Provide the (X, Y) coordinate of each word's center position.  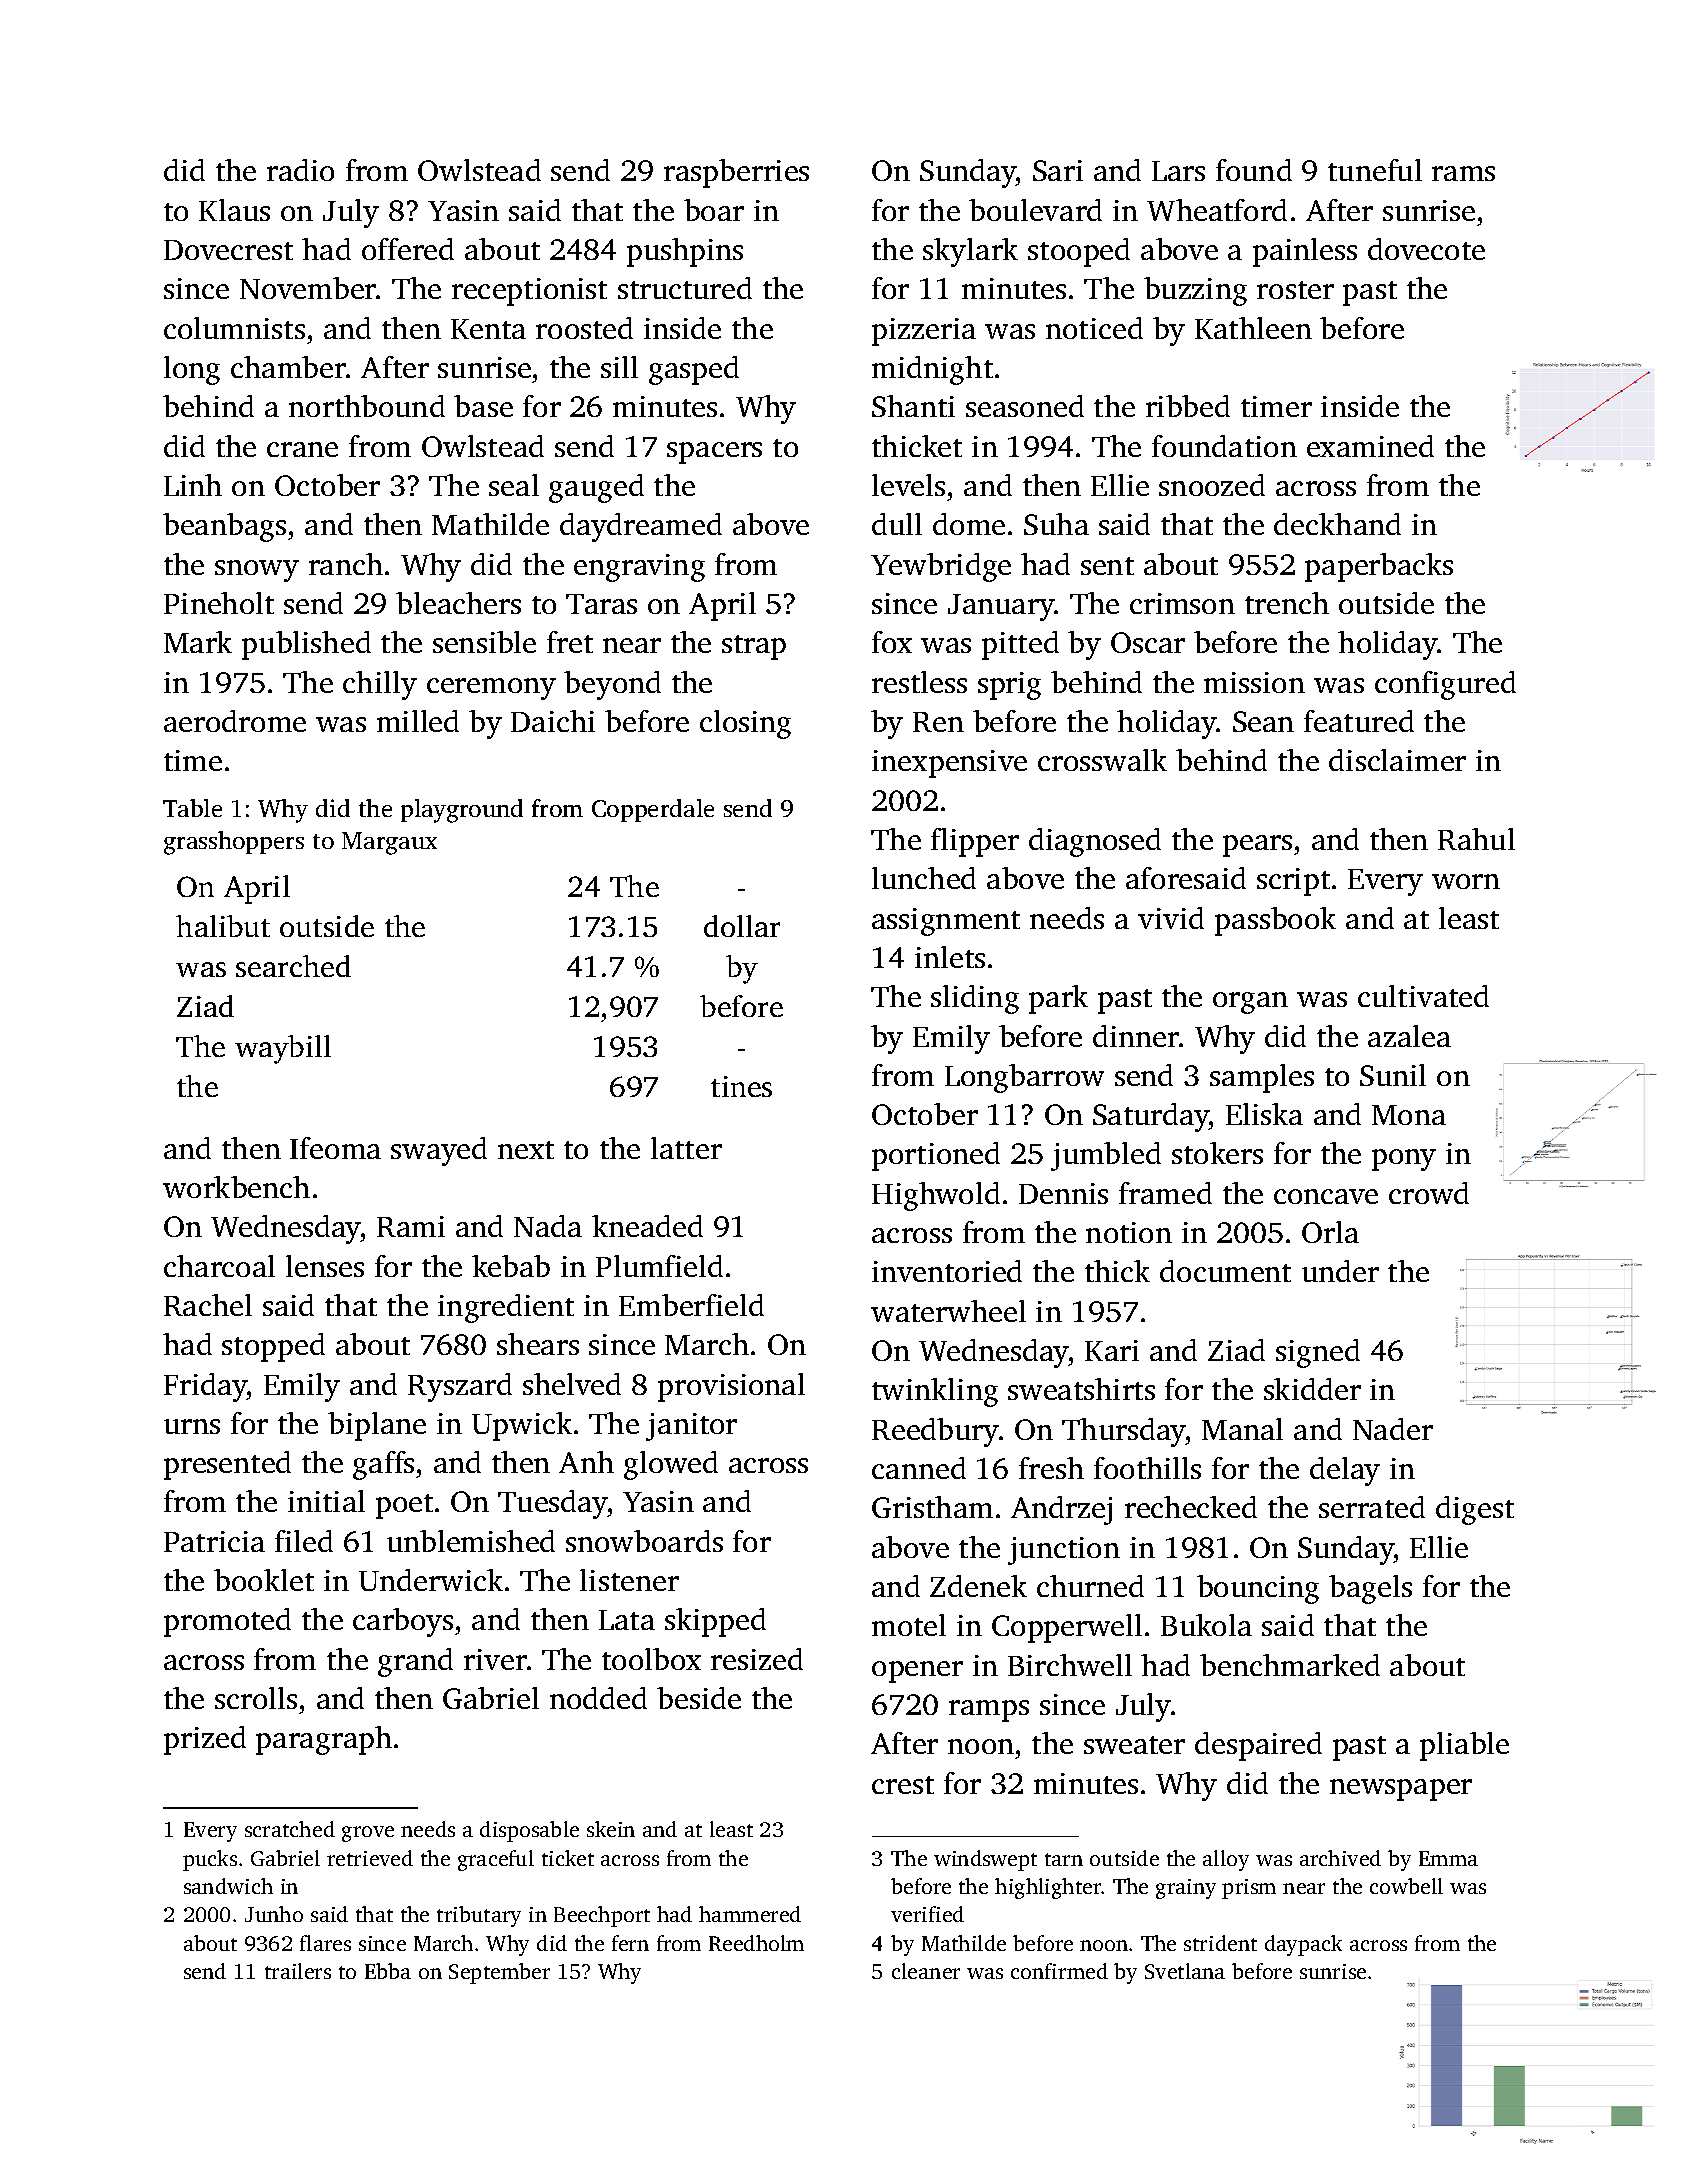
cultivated (1423, 996)
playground (462, 811)
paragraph (324, 1740)
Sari (1058, 170)
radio (300, 170)
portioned (936, 1156)
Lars (1178, 171)
